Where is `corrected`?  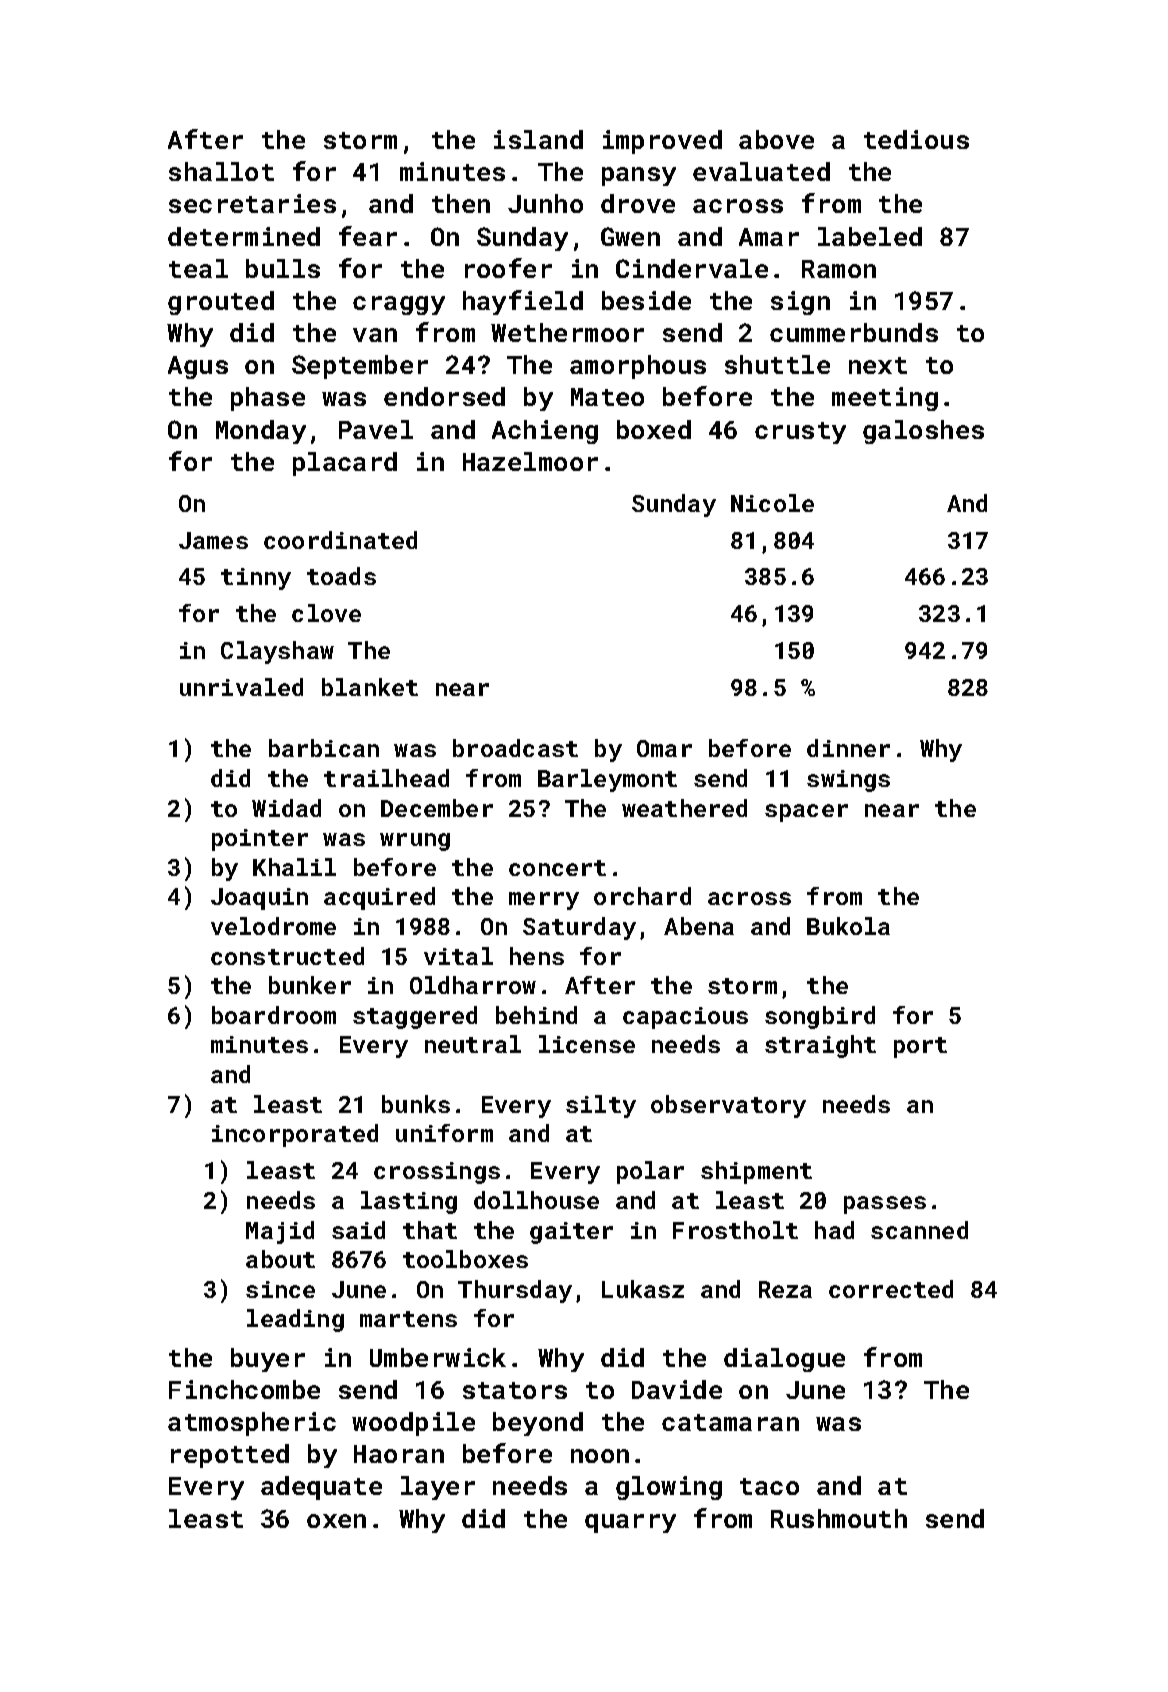
corrected is located at coordinates (891, 1289).
